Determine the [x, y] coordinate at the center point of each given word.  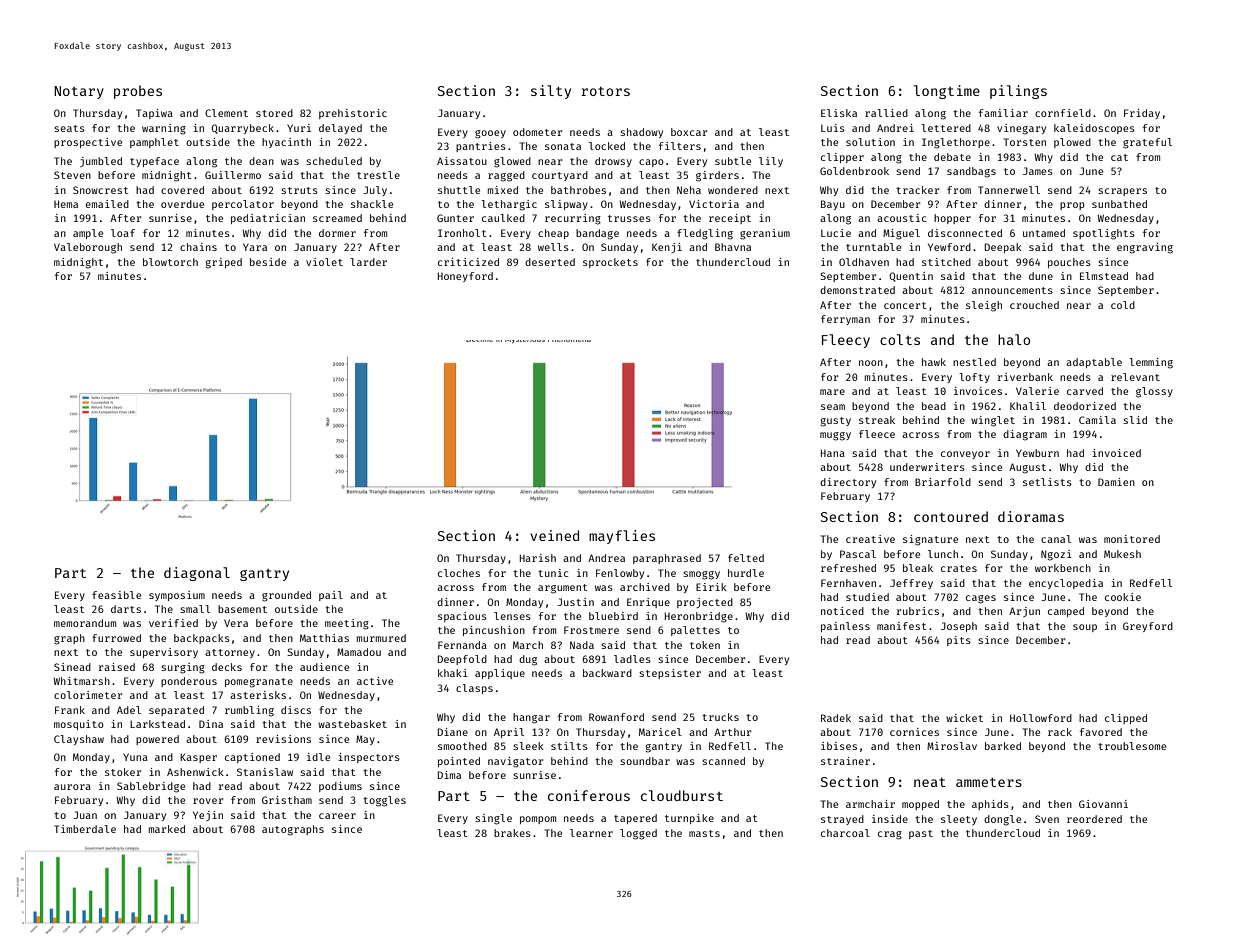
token [705, 645]
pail [331, 596]
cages [981, 599]
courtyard [560, 176]
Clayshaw [79, 740]
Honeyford [465, 277]
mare [832, 392]
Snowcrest [101, 190]
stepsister [670, 674]
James [1038, 171]
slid [1135, 420]
